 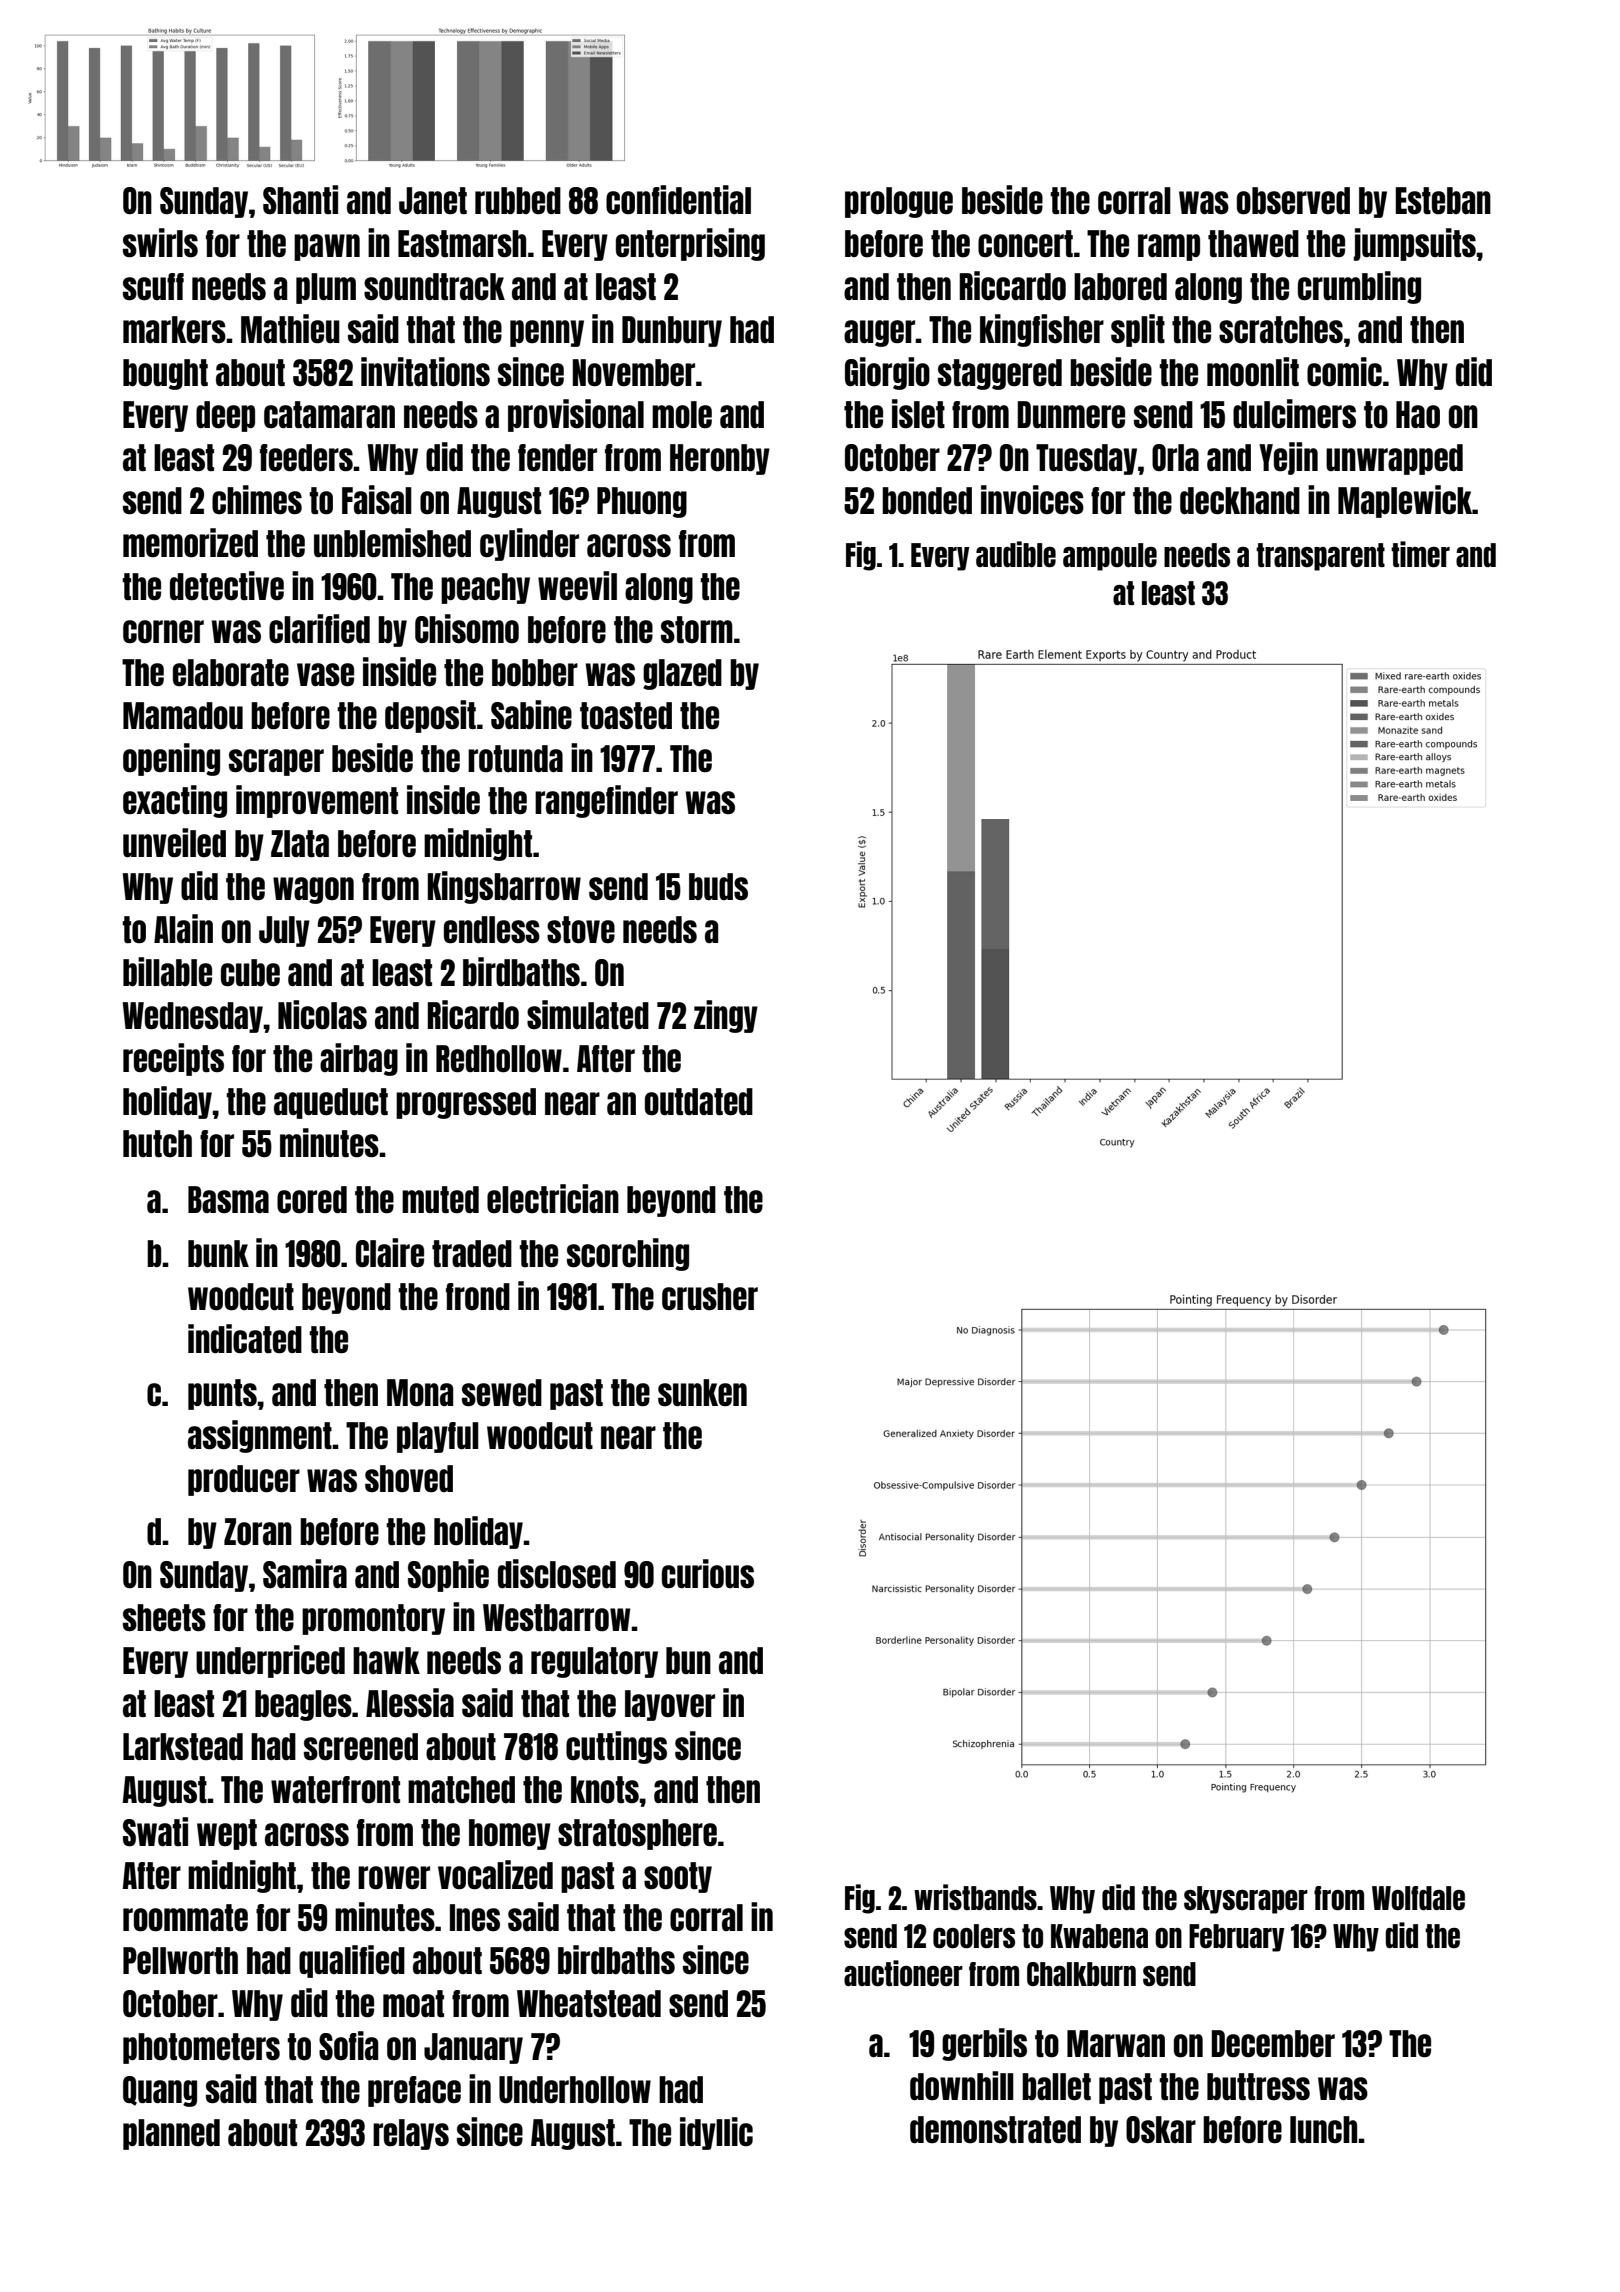 I want to click on curious, so click(x=708, y=1574).
